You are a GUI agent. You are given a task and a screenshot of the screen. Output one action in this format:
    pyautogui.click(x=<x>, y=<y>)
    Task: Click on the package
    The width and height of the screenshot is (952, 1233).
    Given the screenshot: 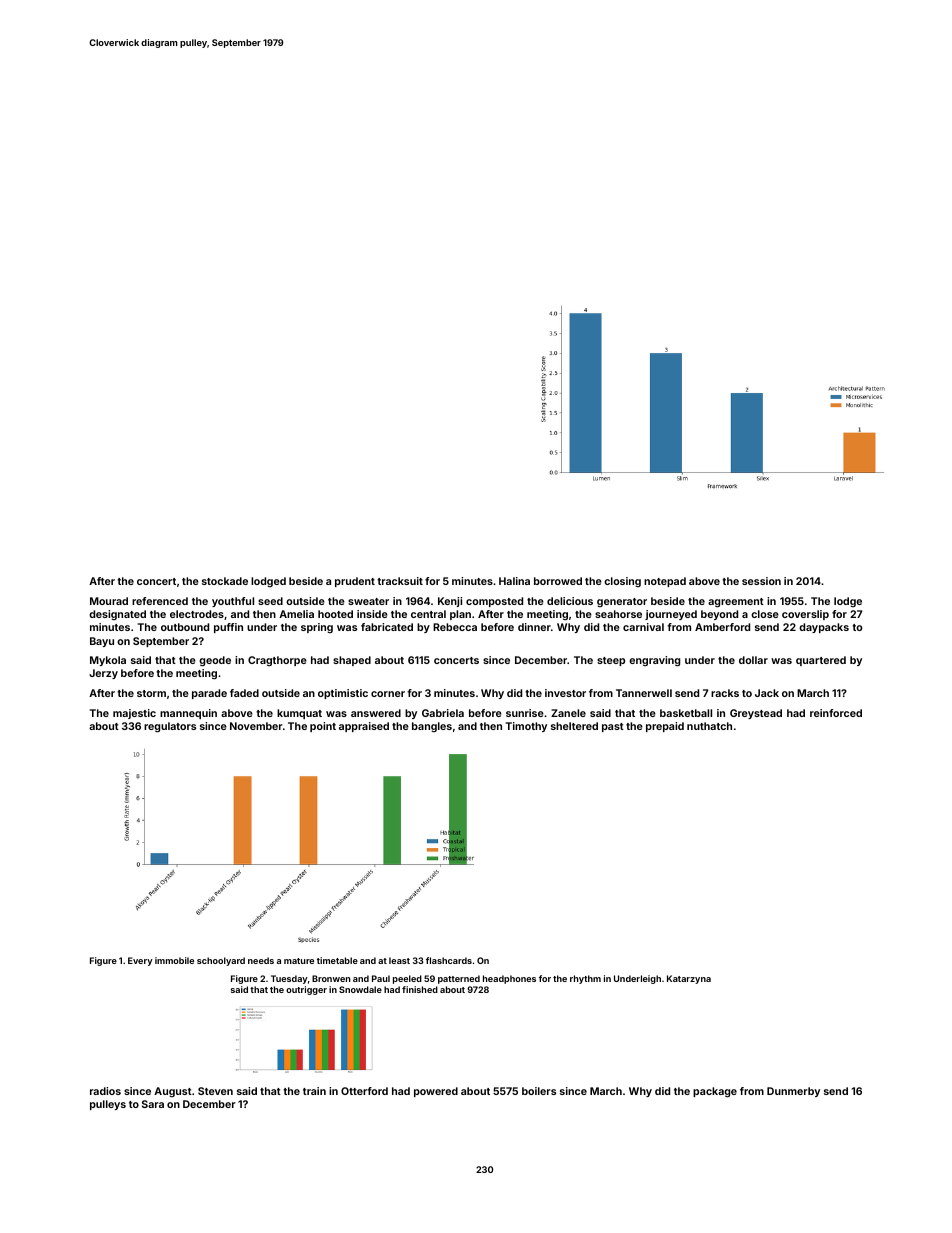 What is the action you would take?
    pyautogui.click(x=715, y=1092)
